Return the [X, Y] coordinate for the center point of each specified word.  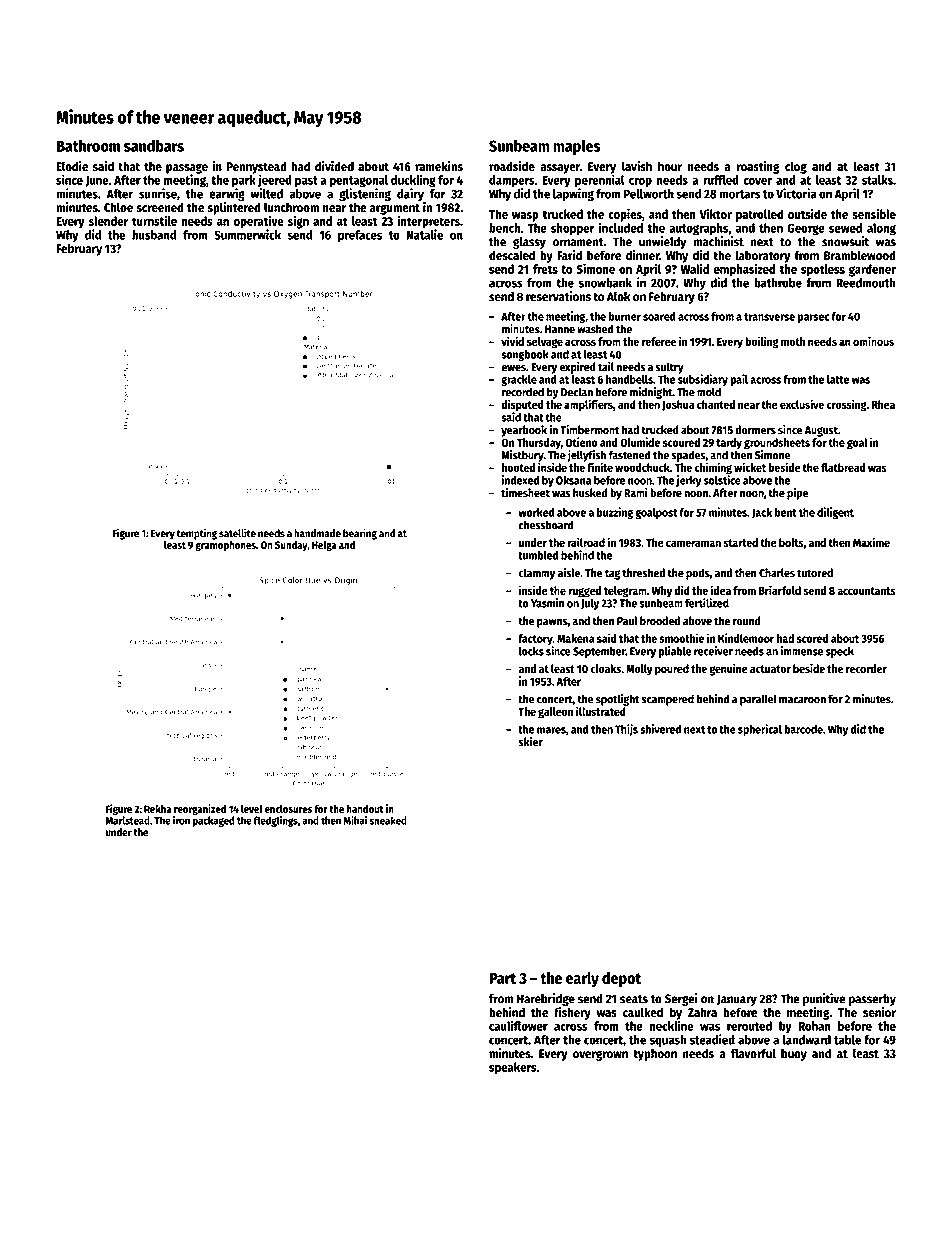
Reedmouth [866, 283]
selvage [545, 343]
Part [502, 978]
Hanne [560, 329]
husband [154, 235]
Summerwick [247, 234]
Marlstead [127, 820]
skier [530, 742]
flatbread [843, 467]
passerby [872, 1000]
